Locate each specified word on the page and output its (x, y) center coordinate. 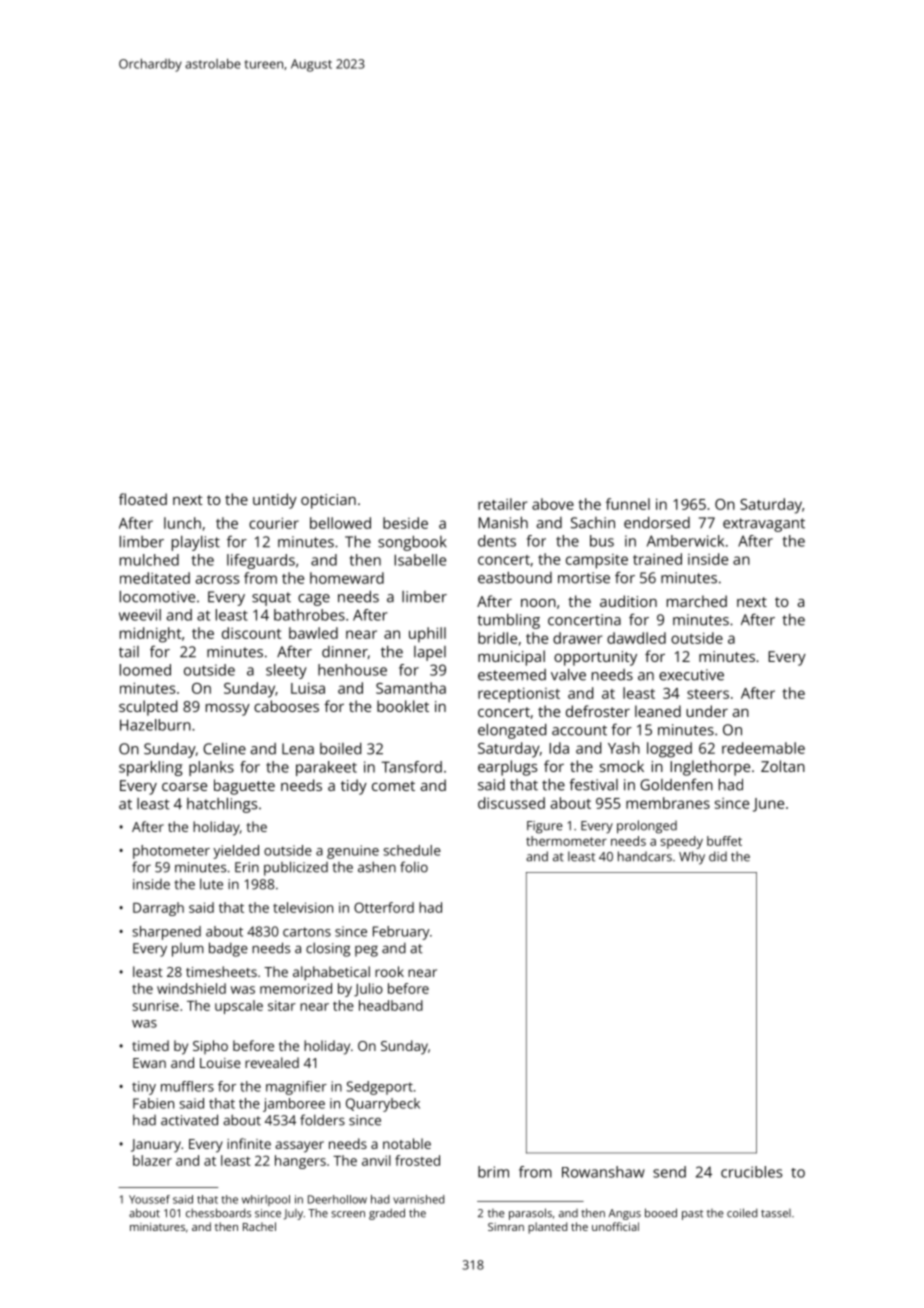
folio (414, 867)
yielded (236, 852)
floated (143, 499)
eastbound (515, 577)
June (768, 805)
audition (628, 601)
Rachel (259, 1226)
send (669, 1172)
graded (387, 1214)
